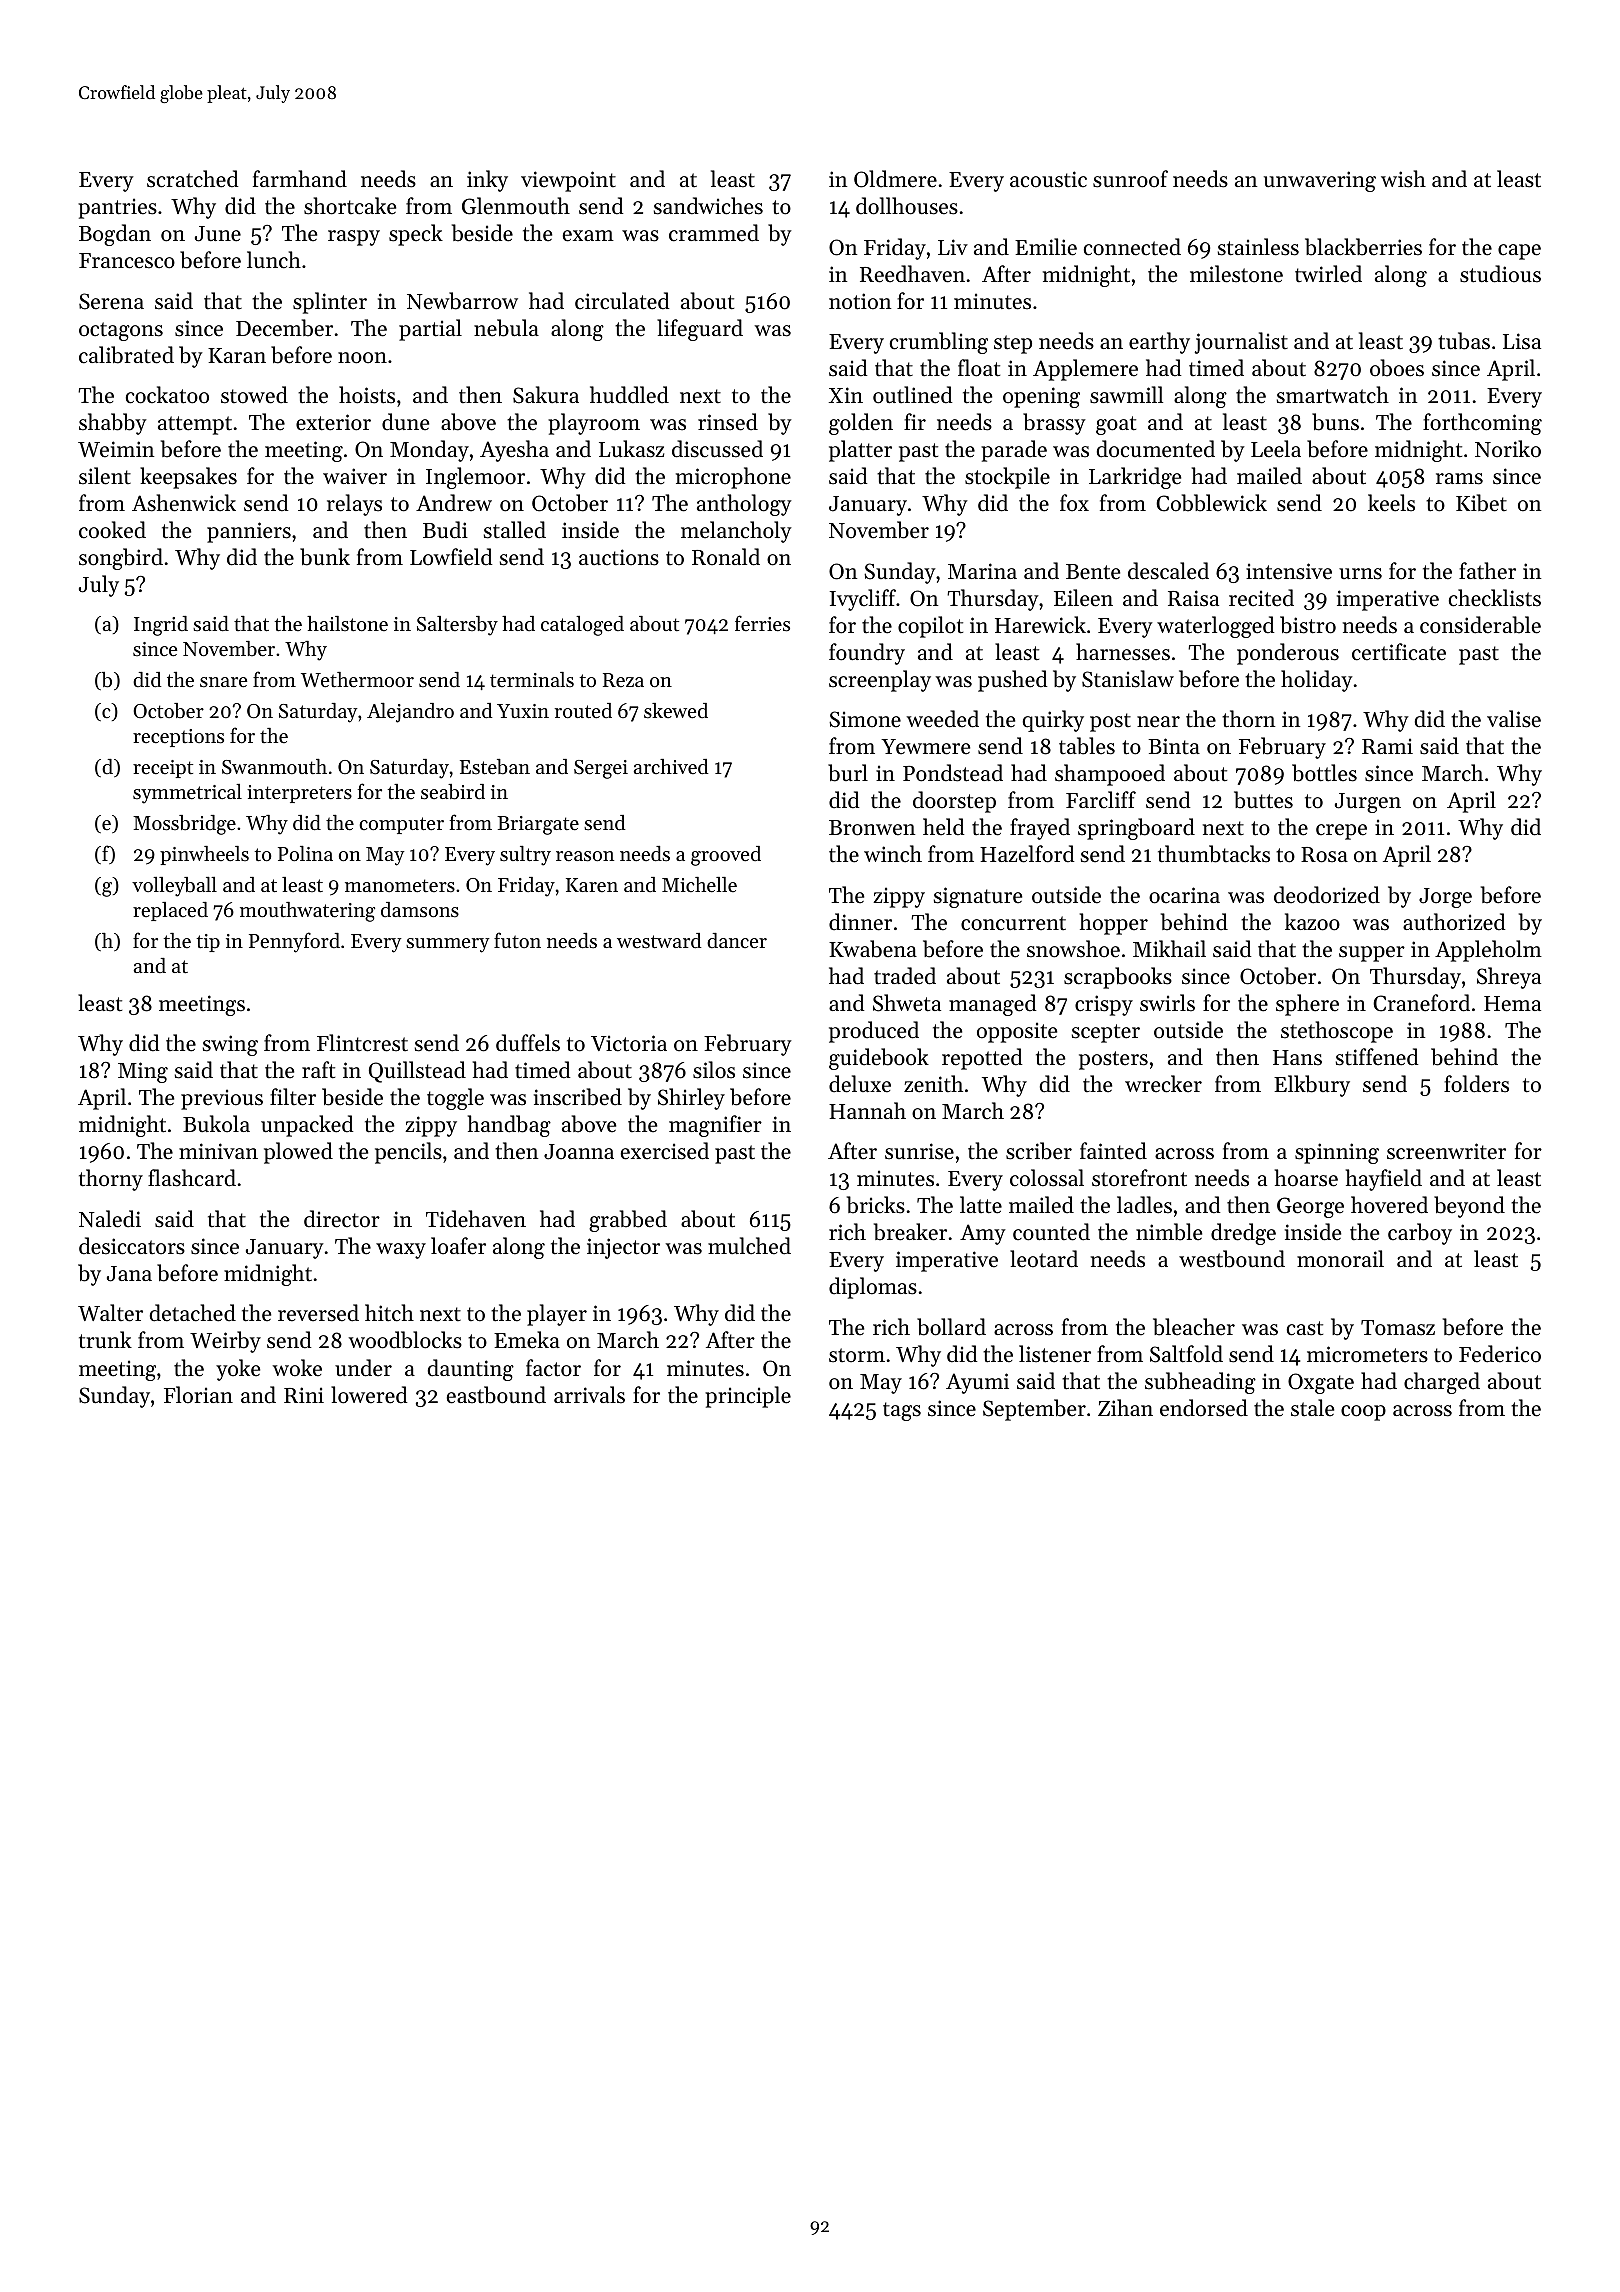 This page has width=1620, height=2292. What do you see at coordinates (1519, 252) in the page?
I see `cape` at bounding box center [1519, 252].
